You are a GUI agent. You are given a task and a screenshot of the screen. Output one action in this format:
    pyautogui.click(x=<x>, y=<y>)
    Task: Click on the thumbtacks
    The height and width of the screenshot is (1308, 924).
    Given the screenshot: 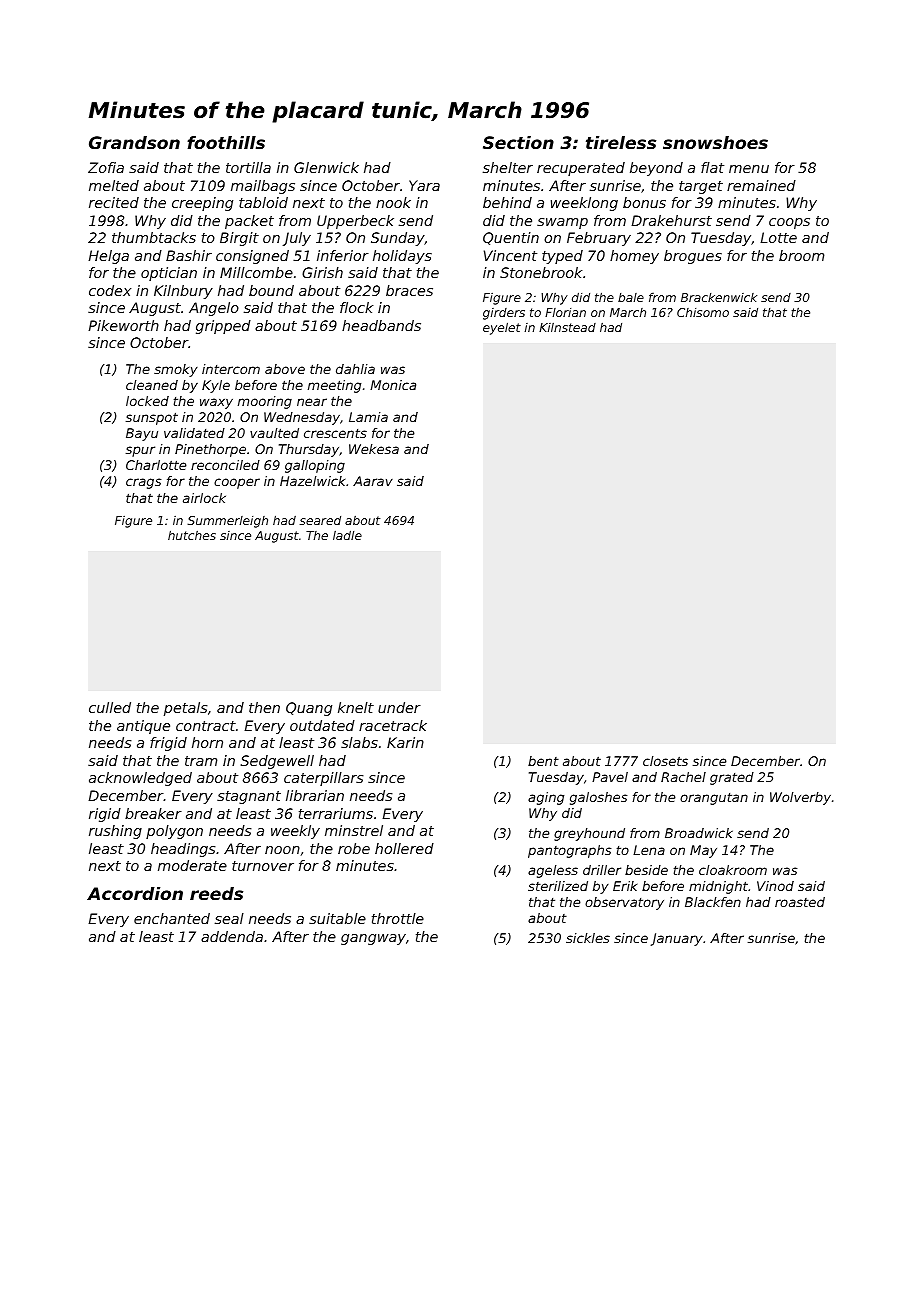 What is the action you would take?
    pyautogui.click(x=154, y=237)
